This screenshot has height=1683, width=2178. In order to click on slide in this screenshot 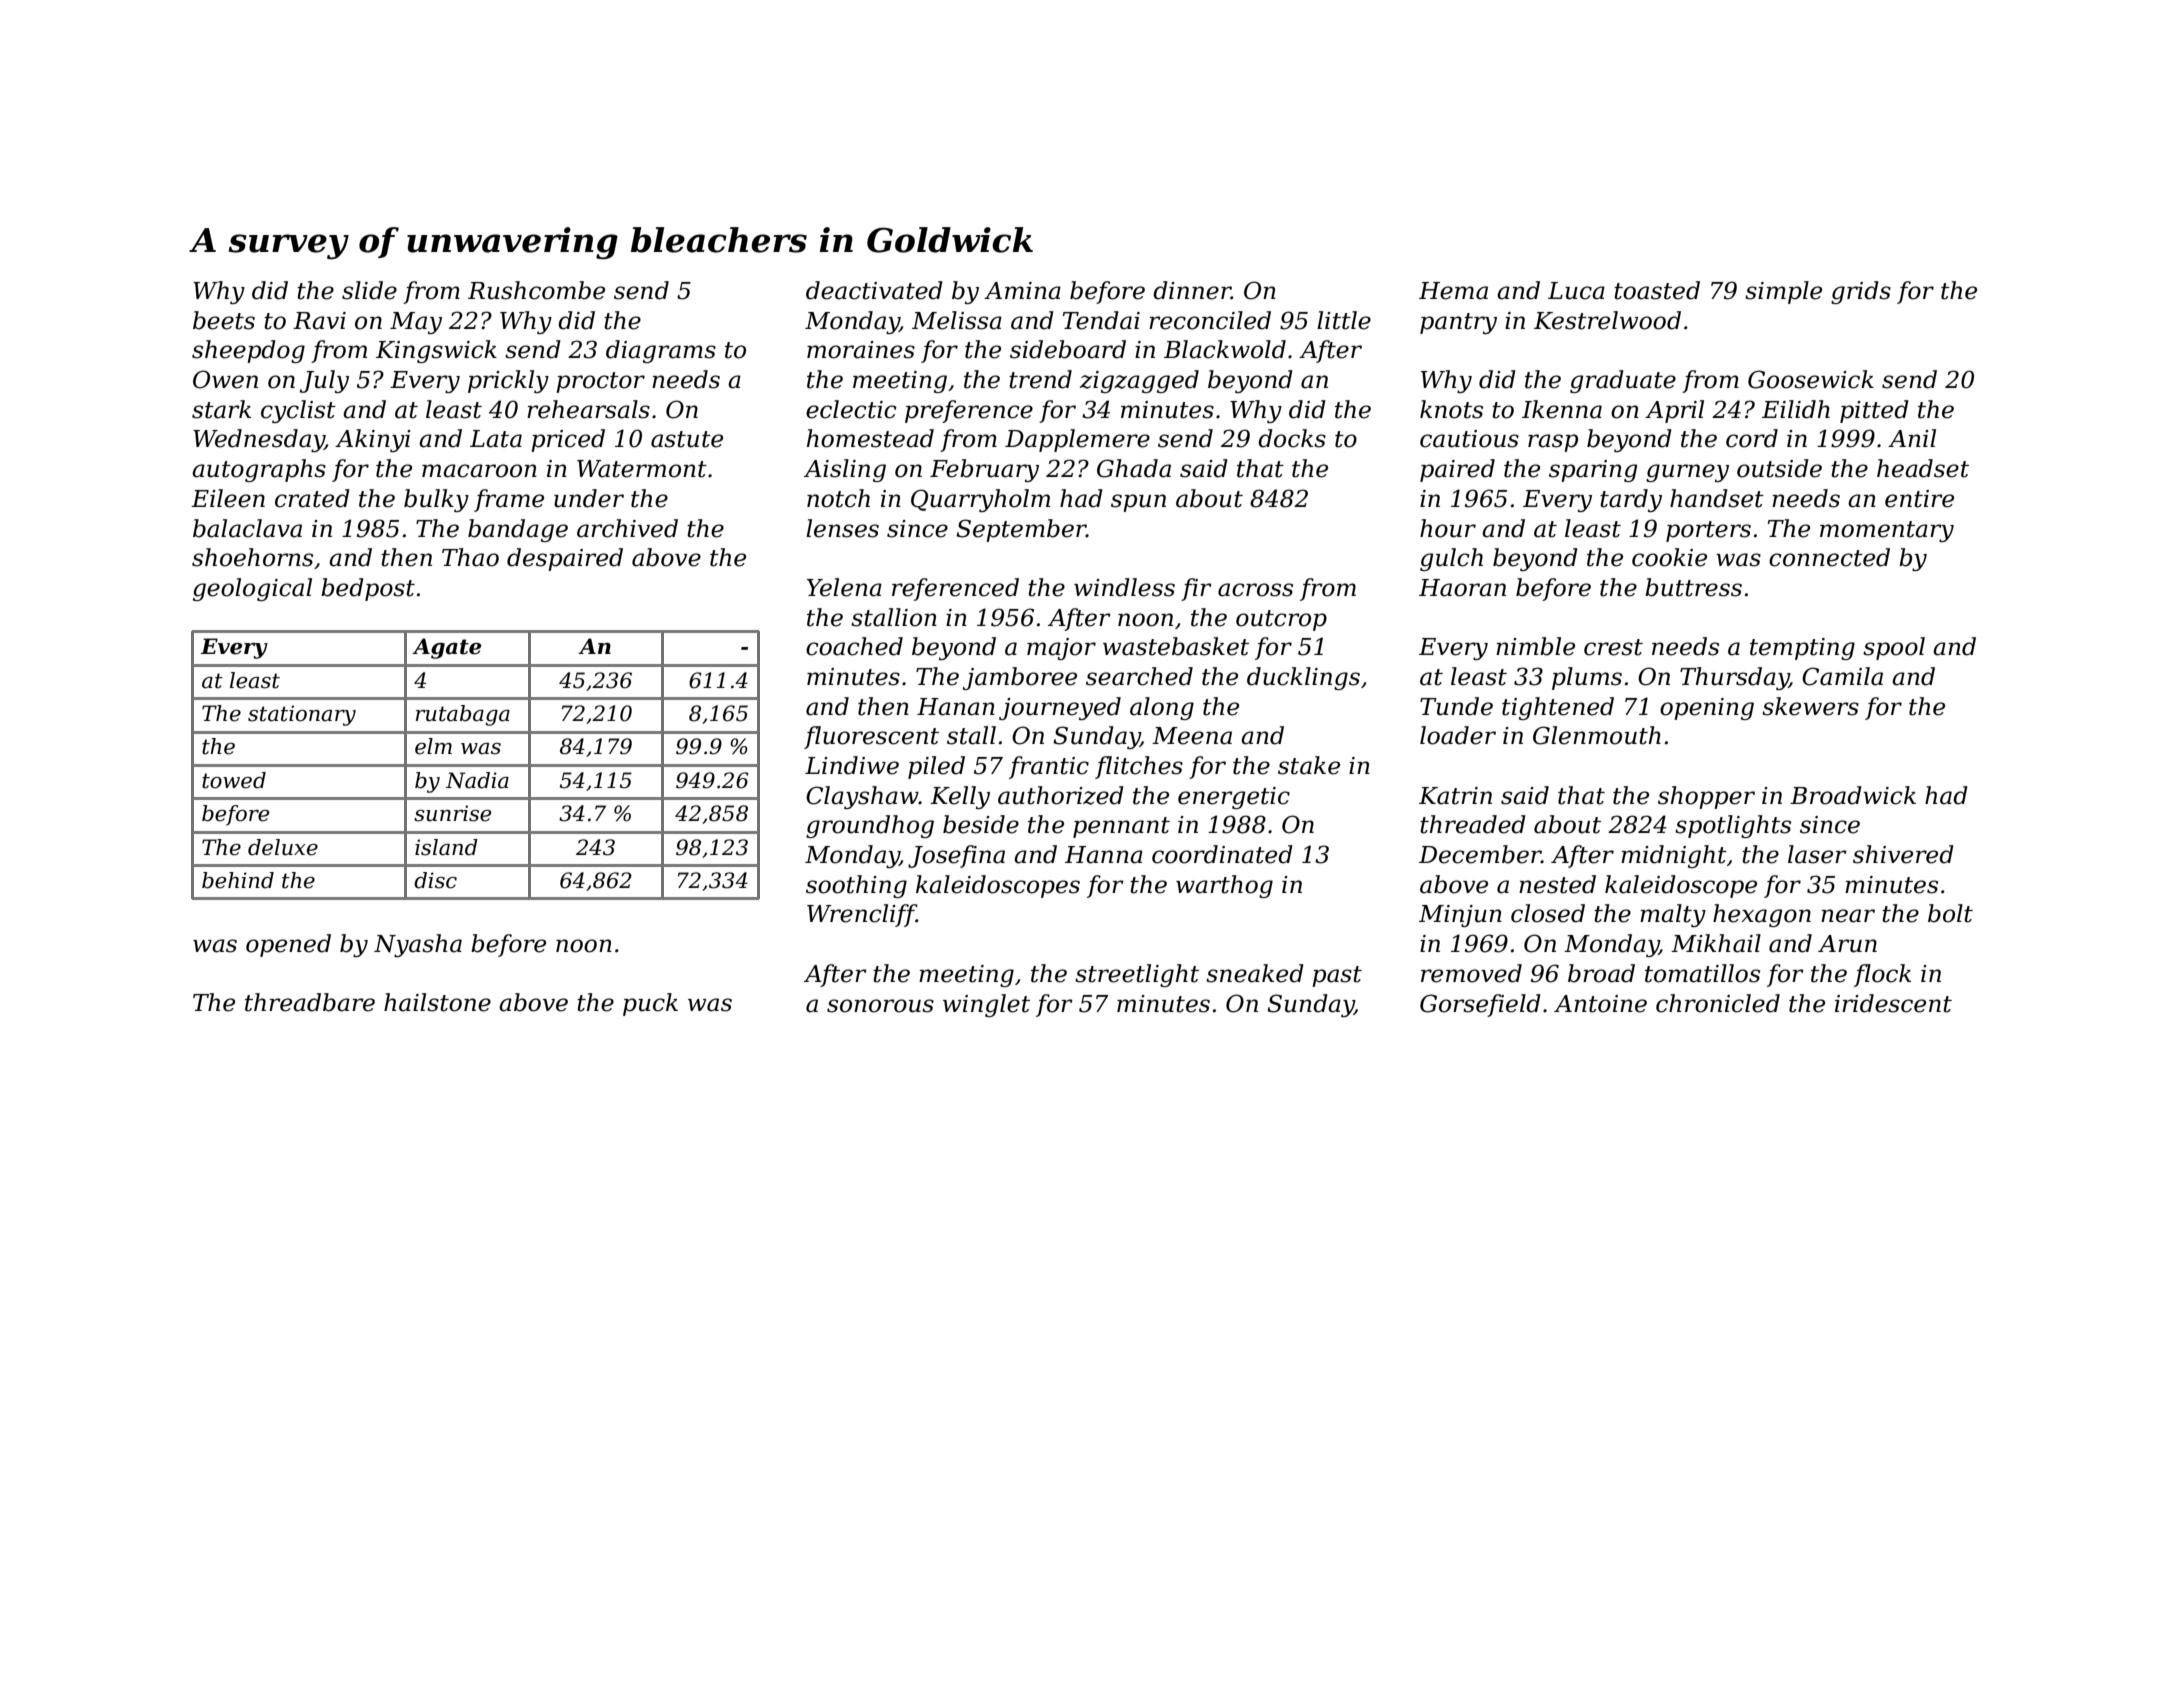, I will do `click(369, 290)`.
